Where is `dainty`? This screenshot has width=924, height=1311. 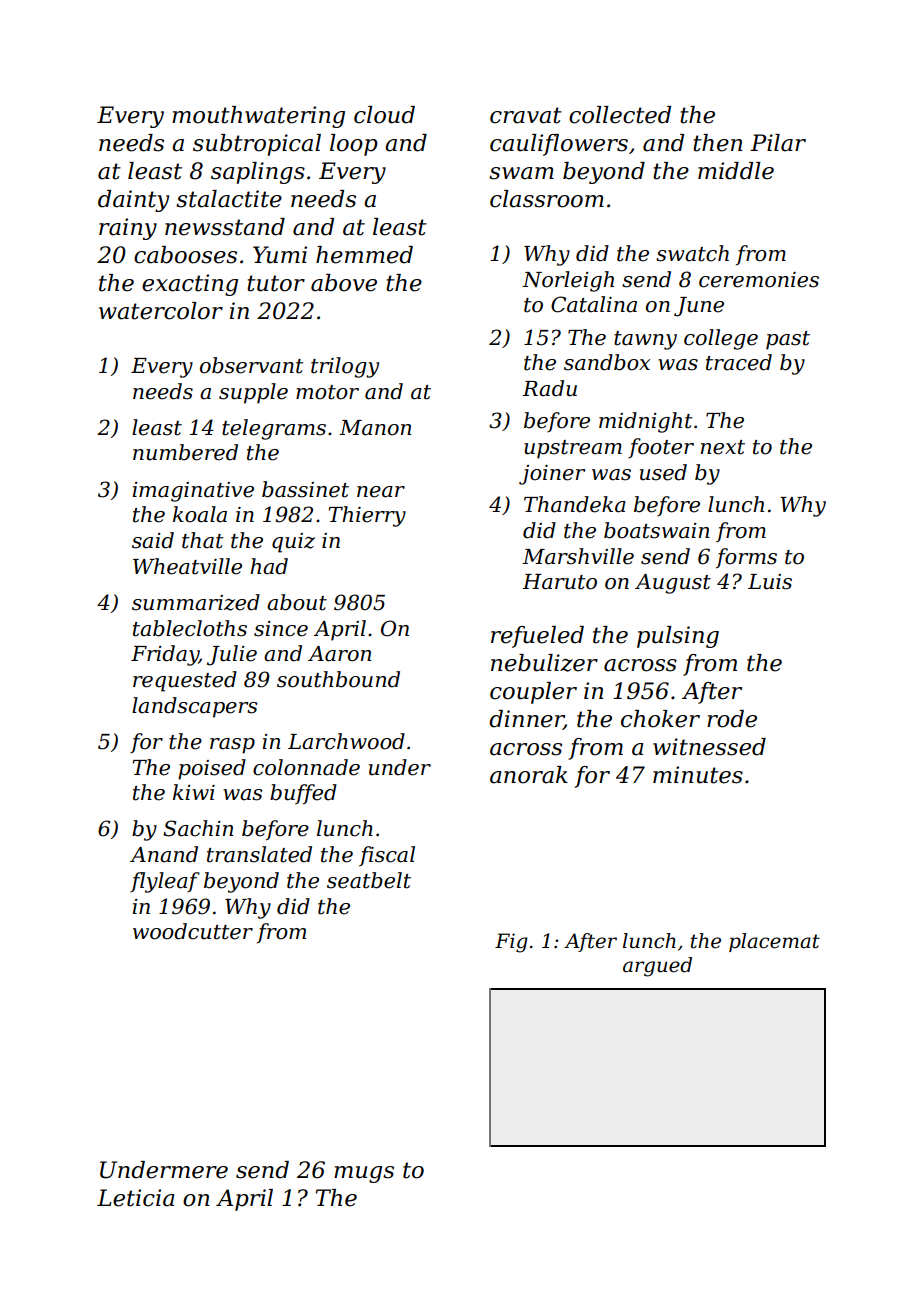
dainty is located at coordinates (133, 201).
